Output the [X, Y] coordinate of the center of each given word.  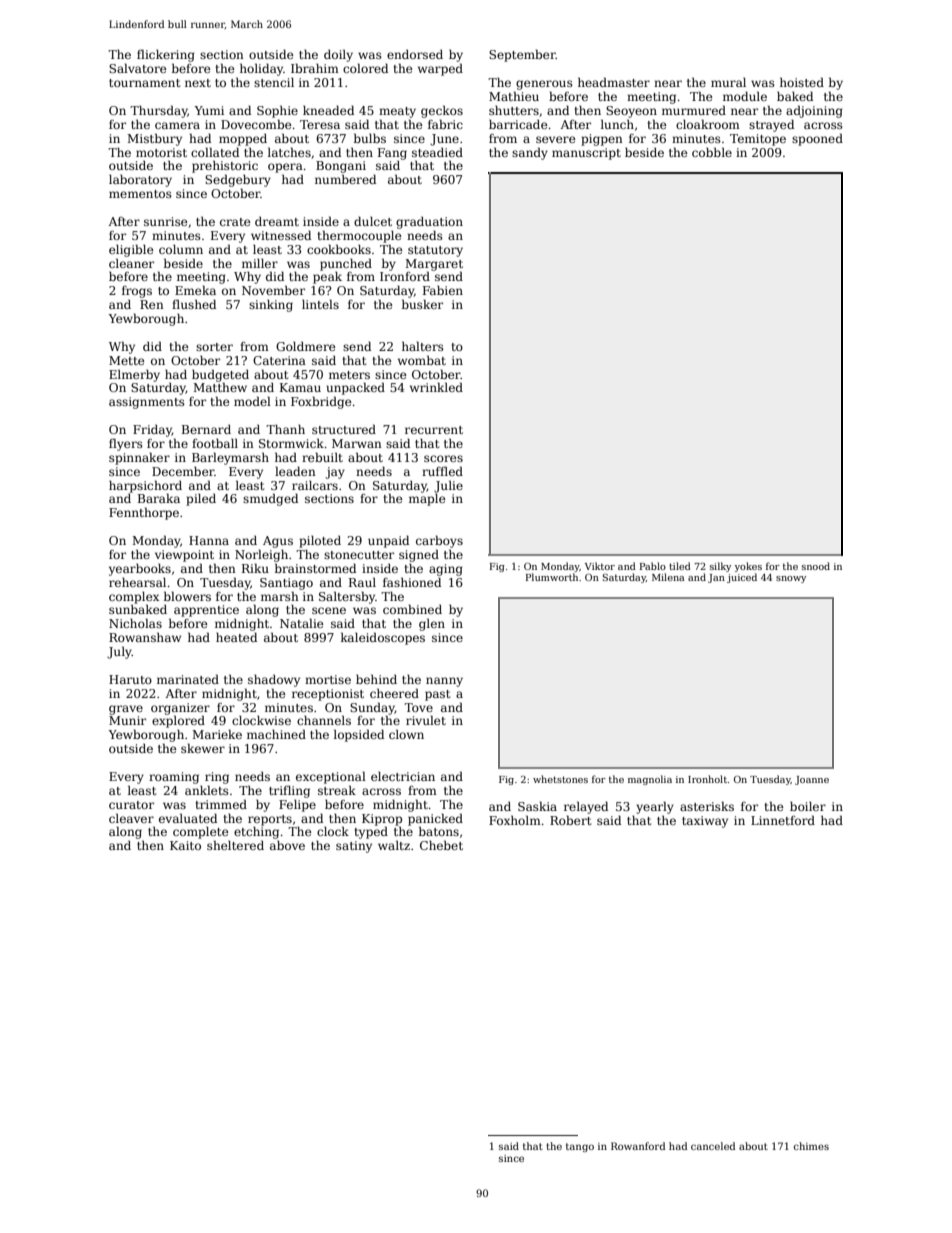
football [215, 443]
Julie [448, 486]
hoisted [802, 82]
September [522, 55]
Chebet [441, 845]
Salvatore [138, 68]
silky [720, 567]
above [287, 845]
